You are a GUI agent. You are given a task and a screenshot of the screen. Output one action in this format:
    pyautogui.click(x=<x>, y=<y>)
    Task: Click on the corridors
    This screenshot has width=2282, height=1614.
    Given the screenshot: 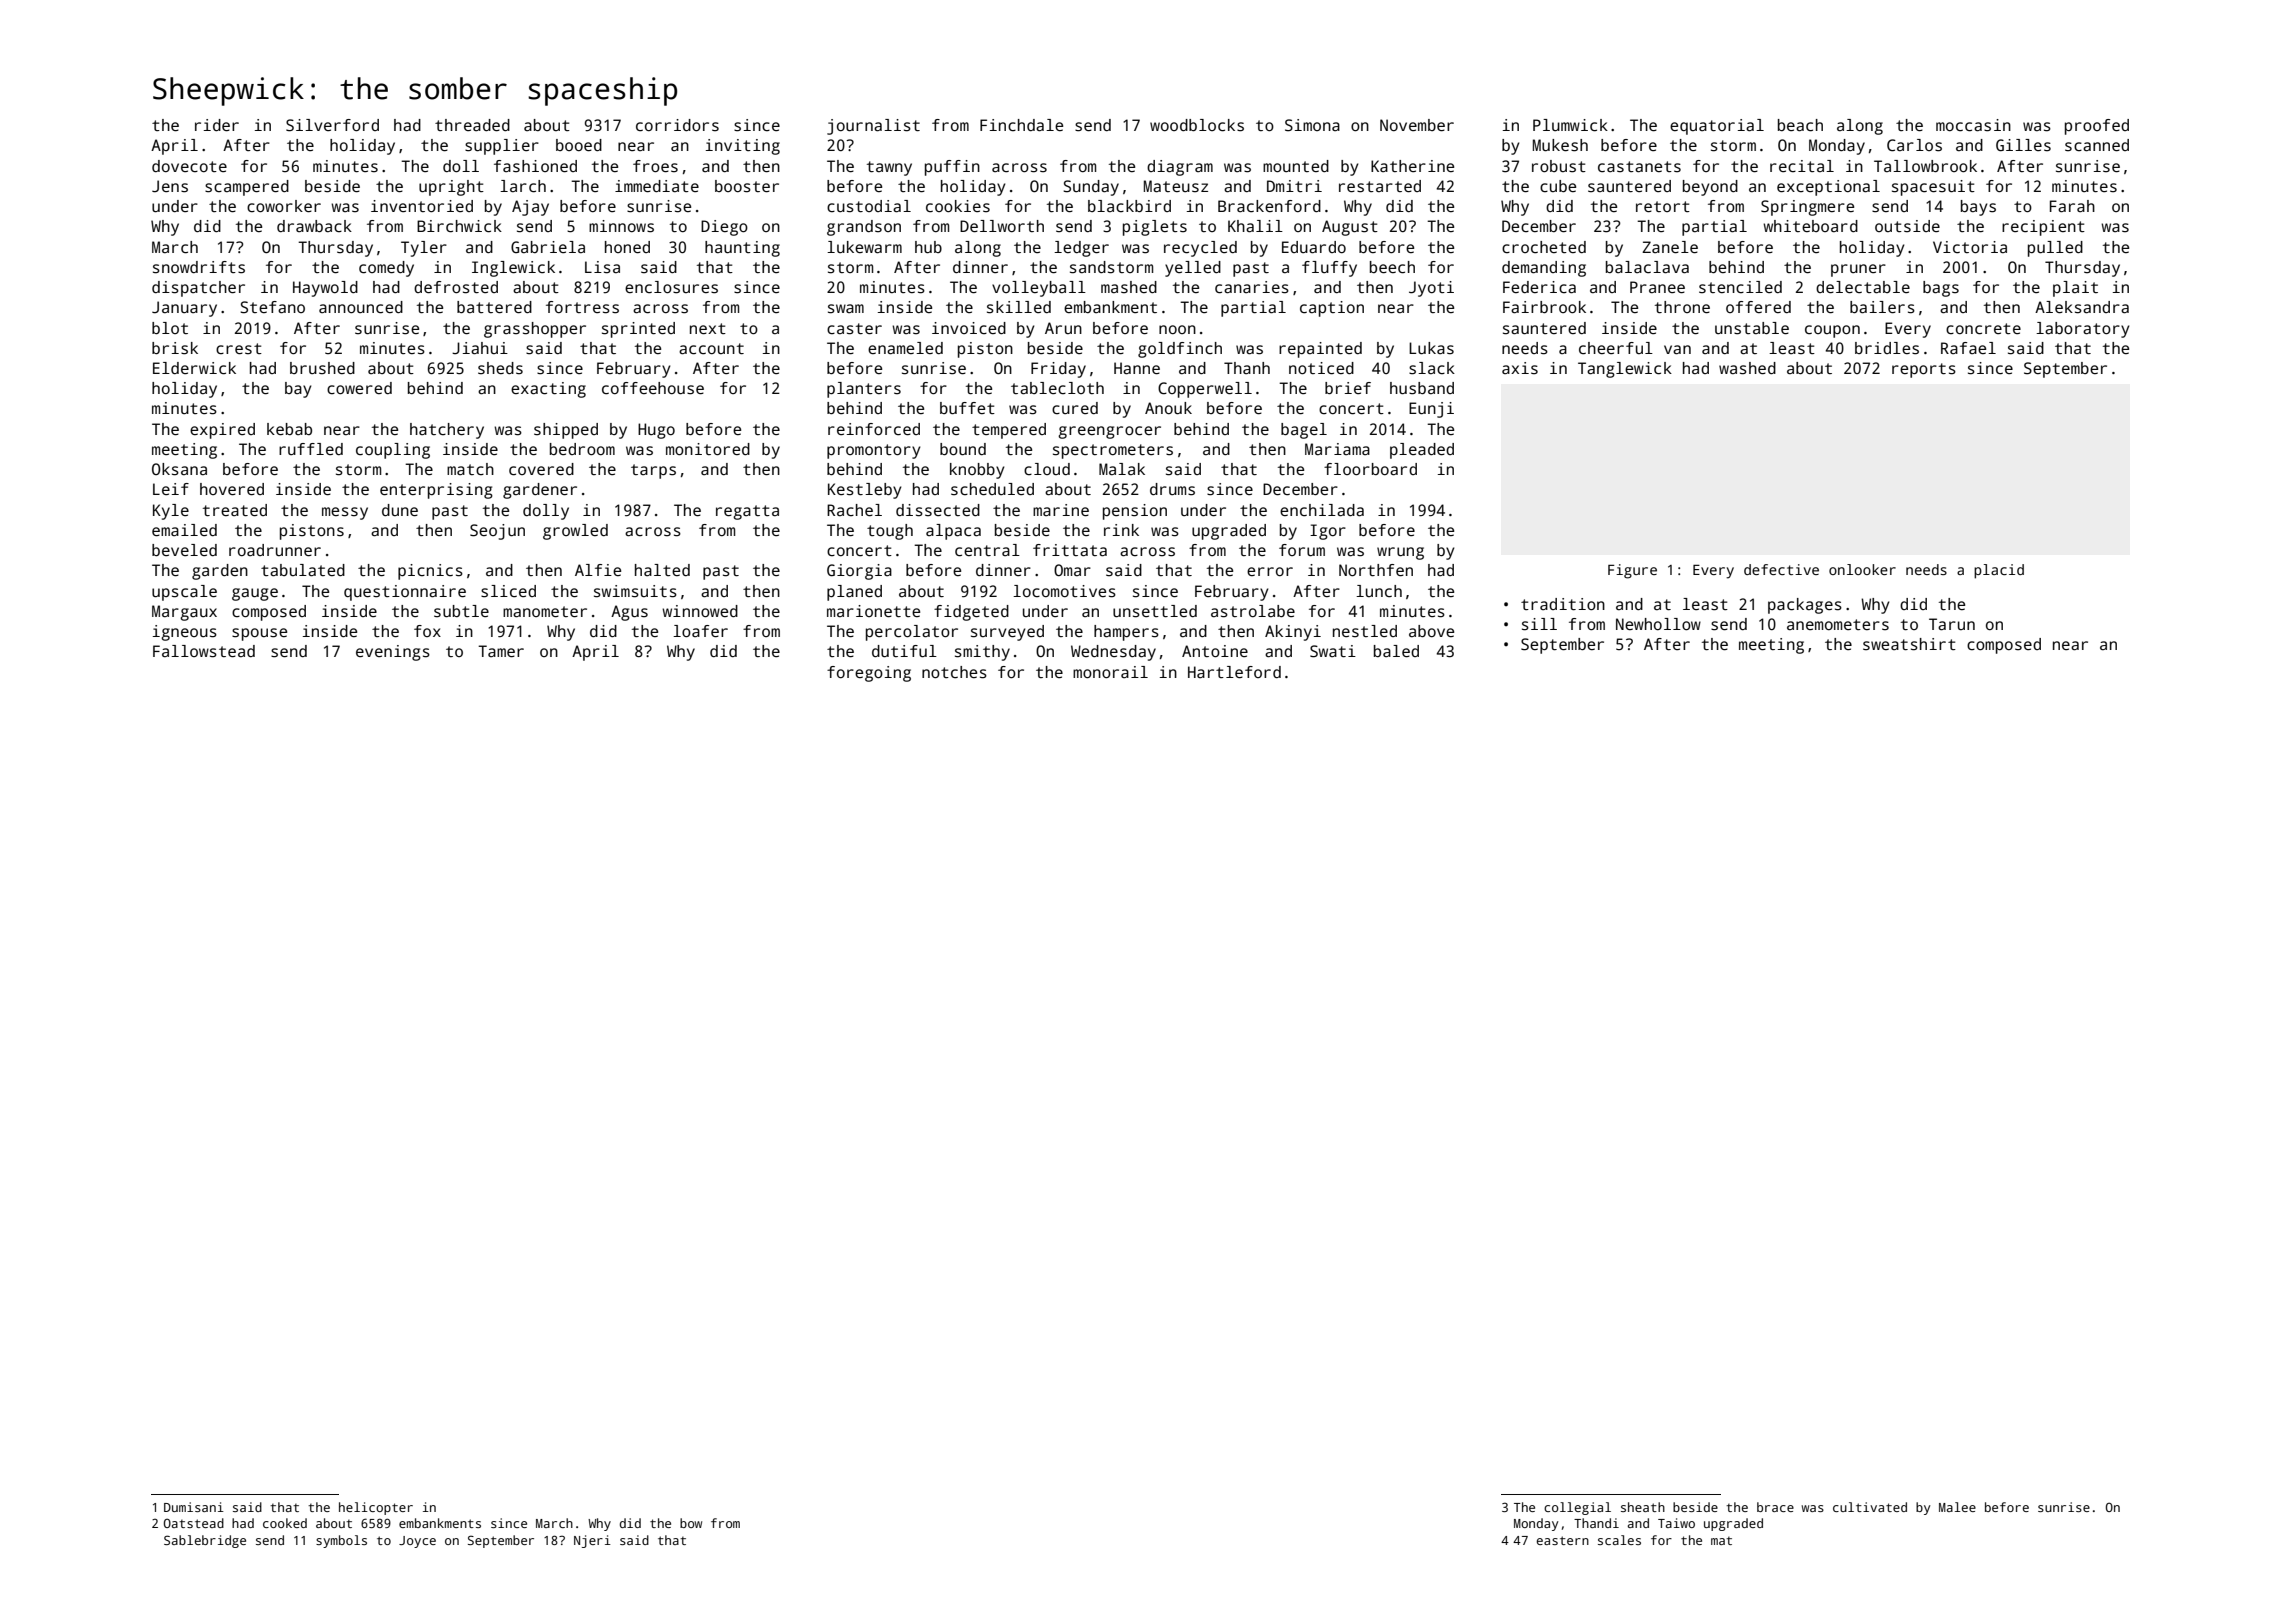 What is the action you would take?
    pyautogui.click(x=677, y=125)
